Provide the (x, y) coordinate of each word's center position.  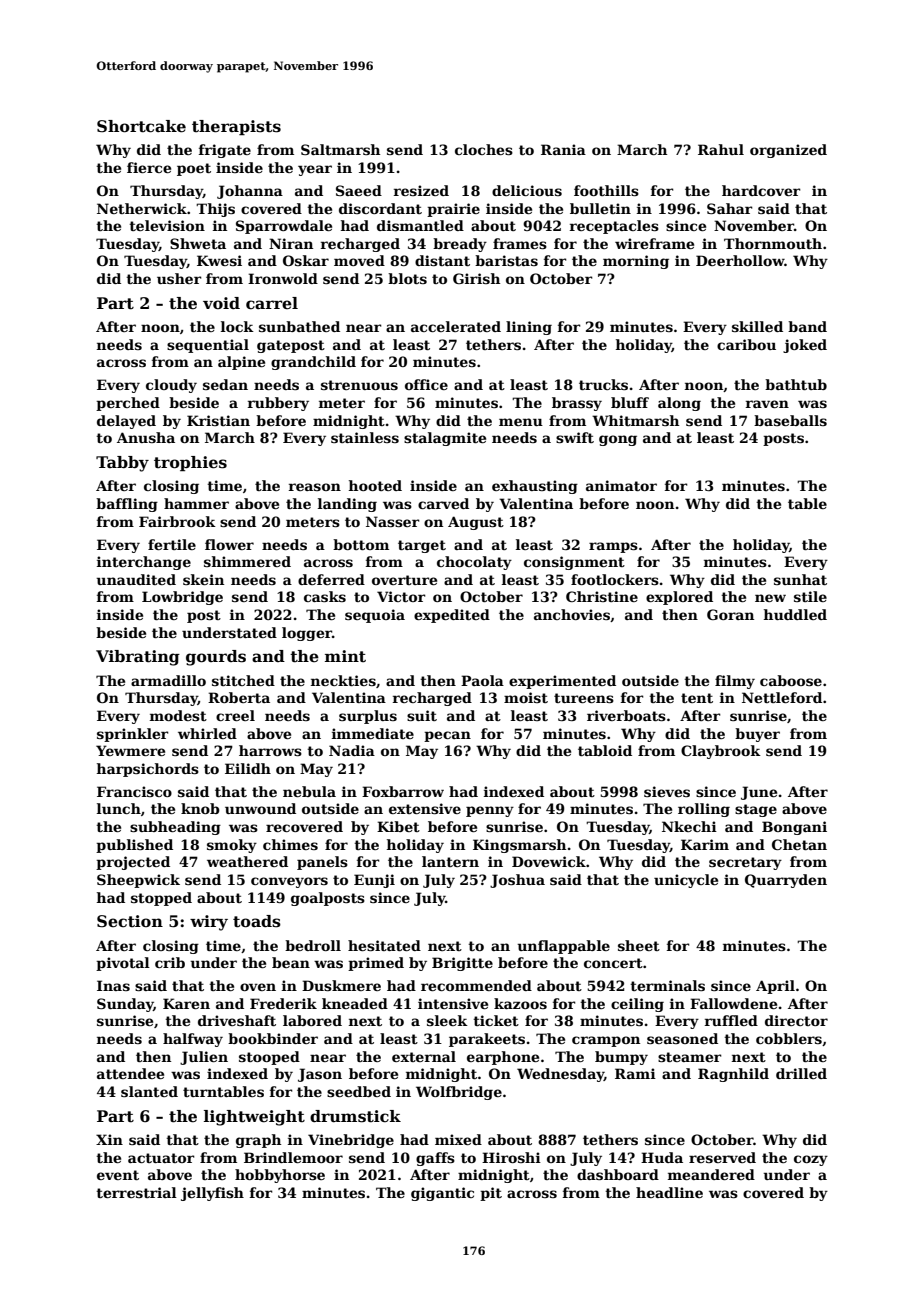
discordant (380, 208)
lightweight (254, 1118)
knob (200, 808)
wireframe (654, 243)
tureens (584, 698)
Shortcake (141, 126)
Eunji (374, 881)
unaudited (136, 579)
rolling (704, 810)
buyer (757, 735)
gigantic (442, 1194)
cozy (811, 1160)
